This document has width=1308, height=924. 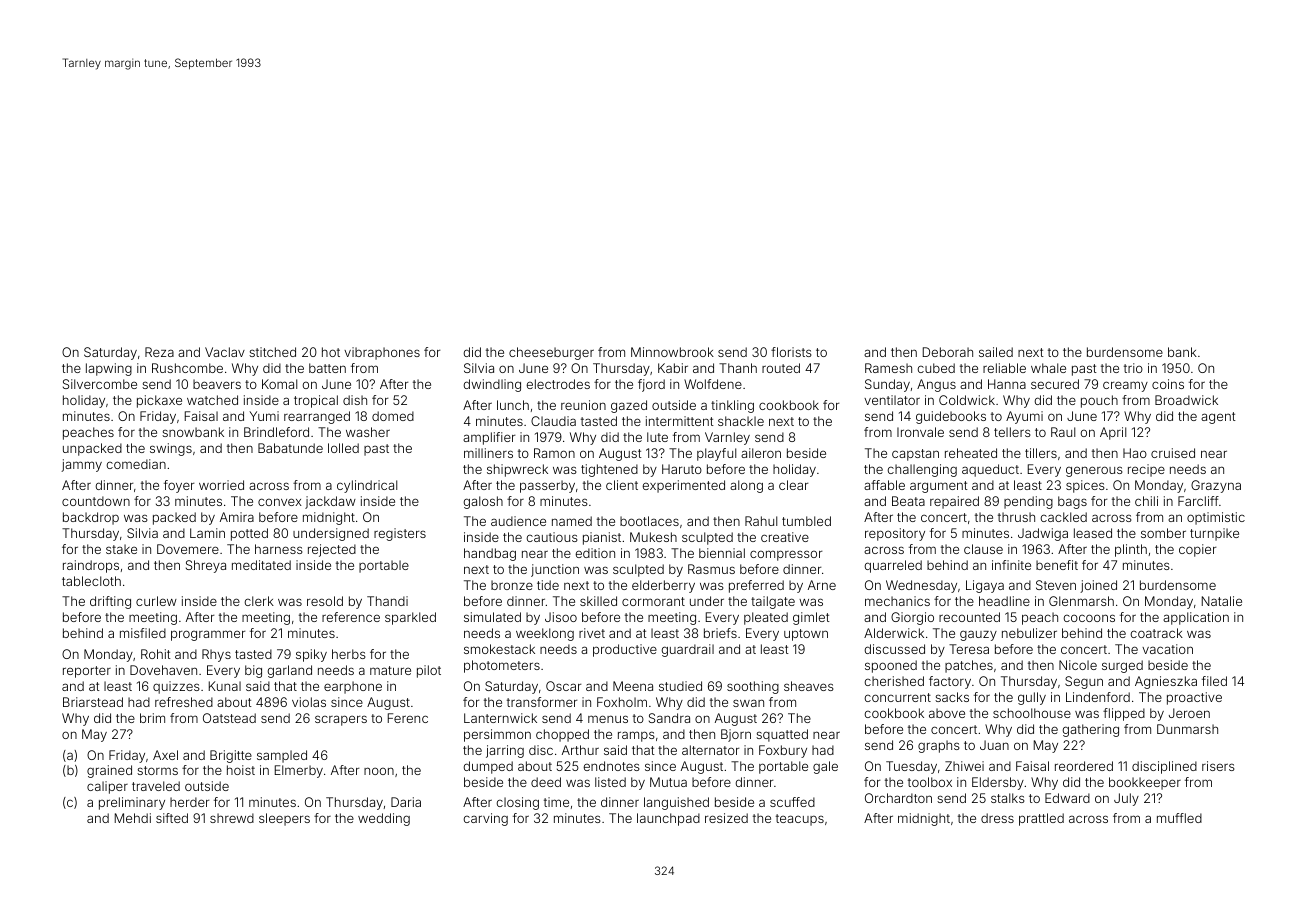 What do you see at coordinates (811, 618) in the document?
I see `gimlet` at bounding box center [811, 618].
